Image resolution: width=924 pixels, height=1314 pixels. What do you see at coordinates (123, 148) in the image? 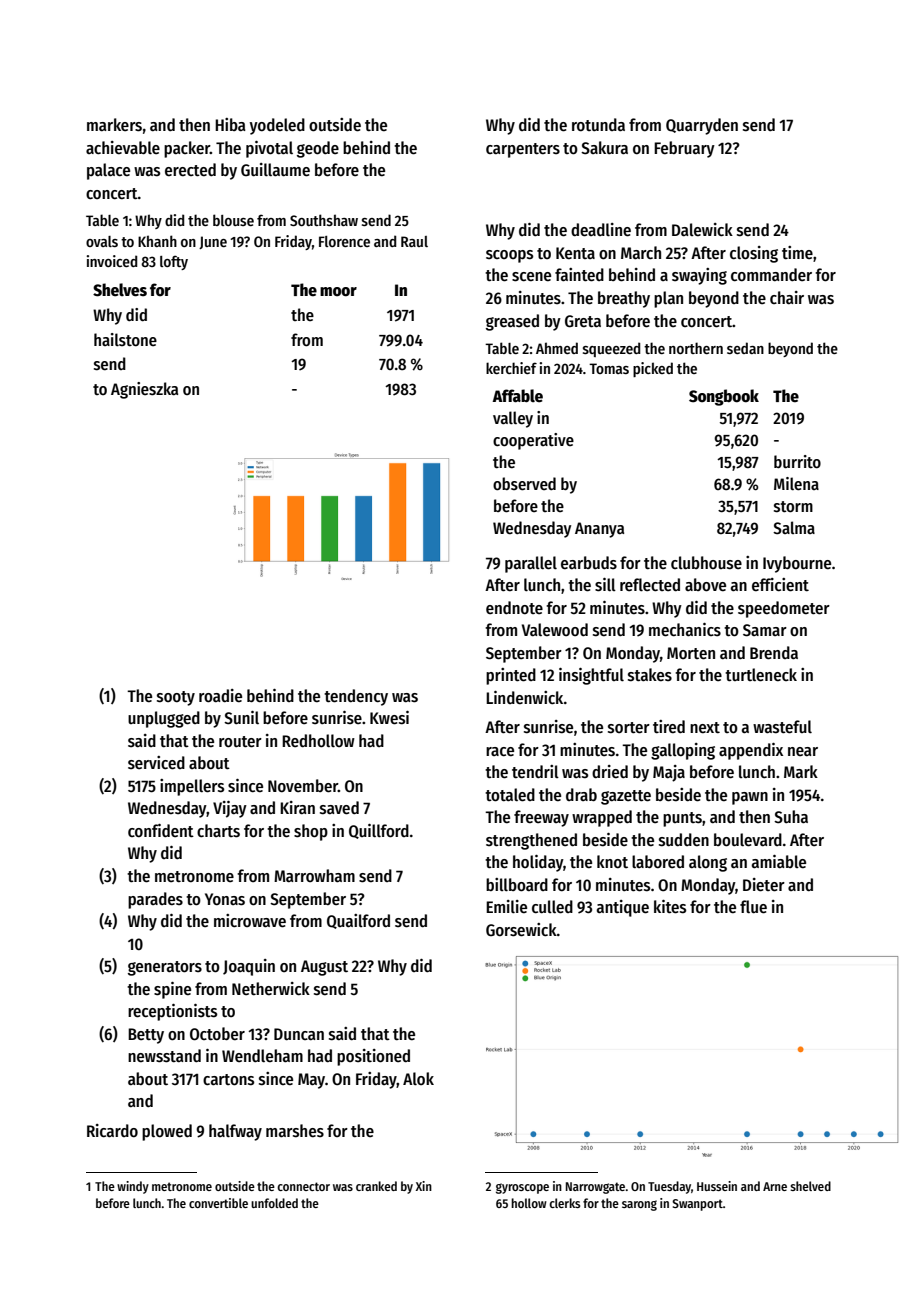
I see `achievable` at bounding box center [123, 148].
